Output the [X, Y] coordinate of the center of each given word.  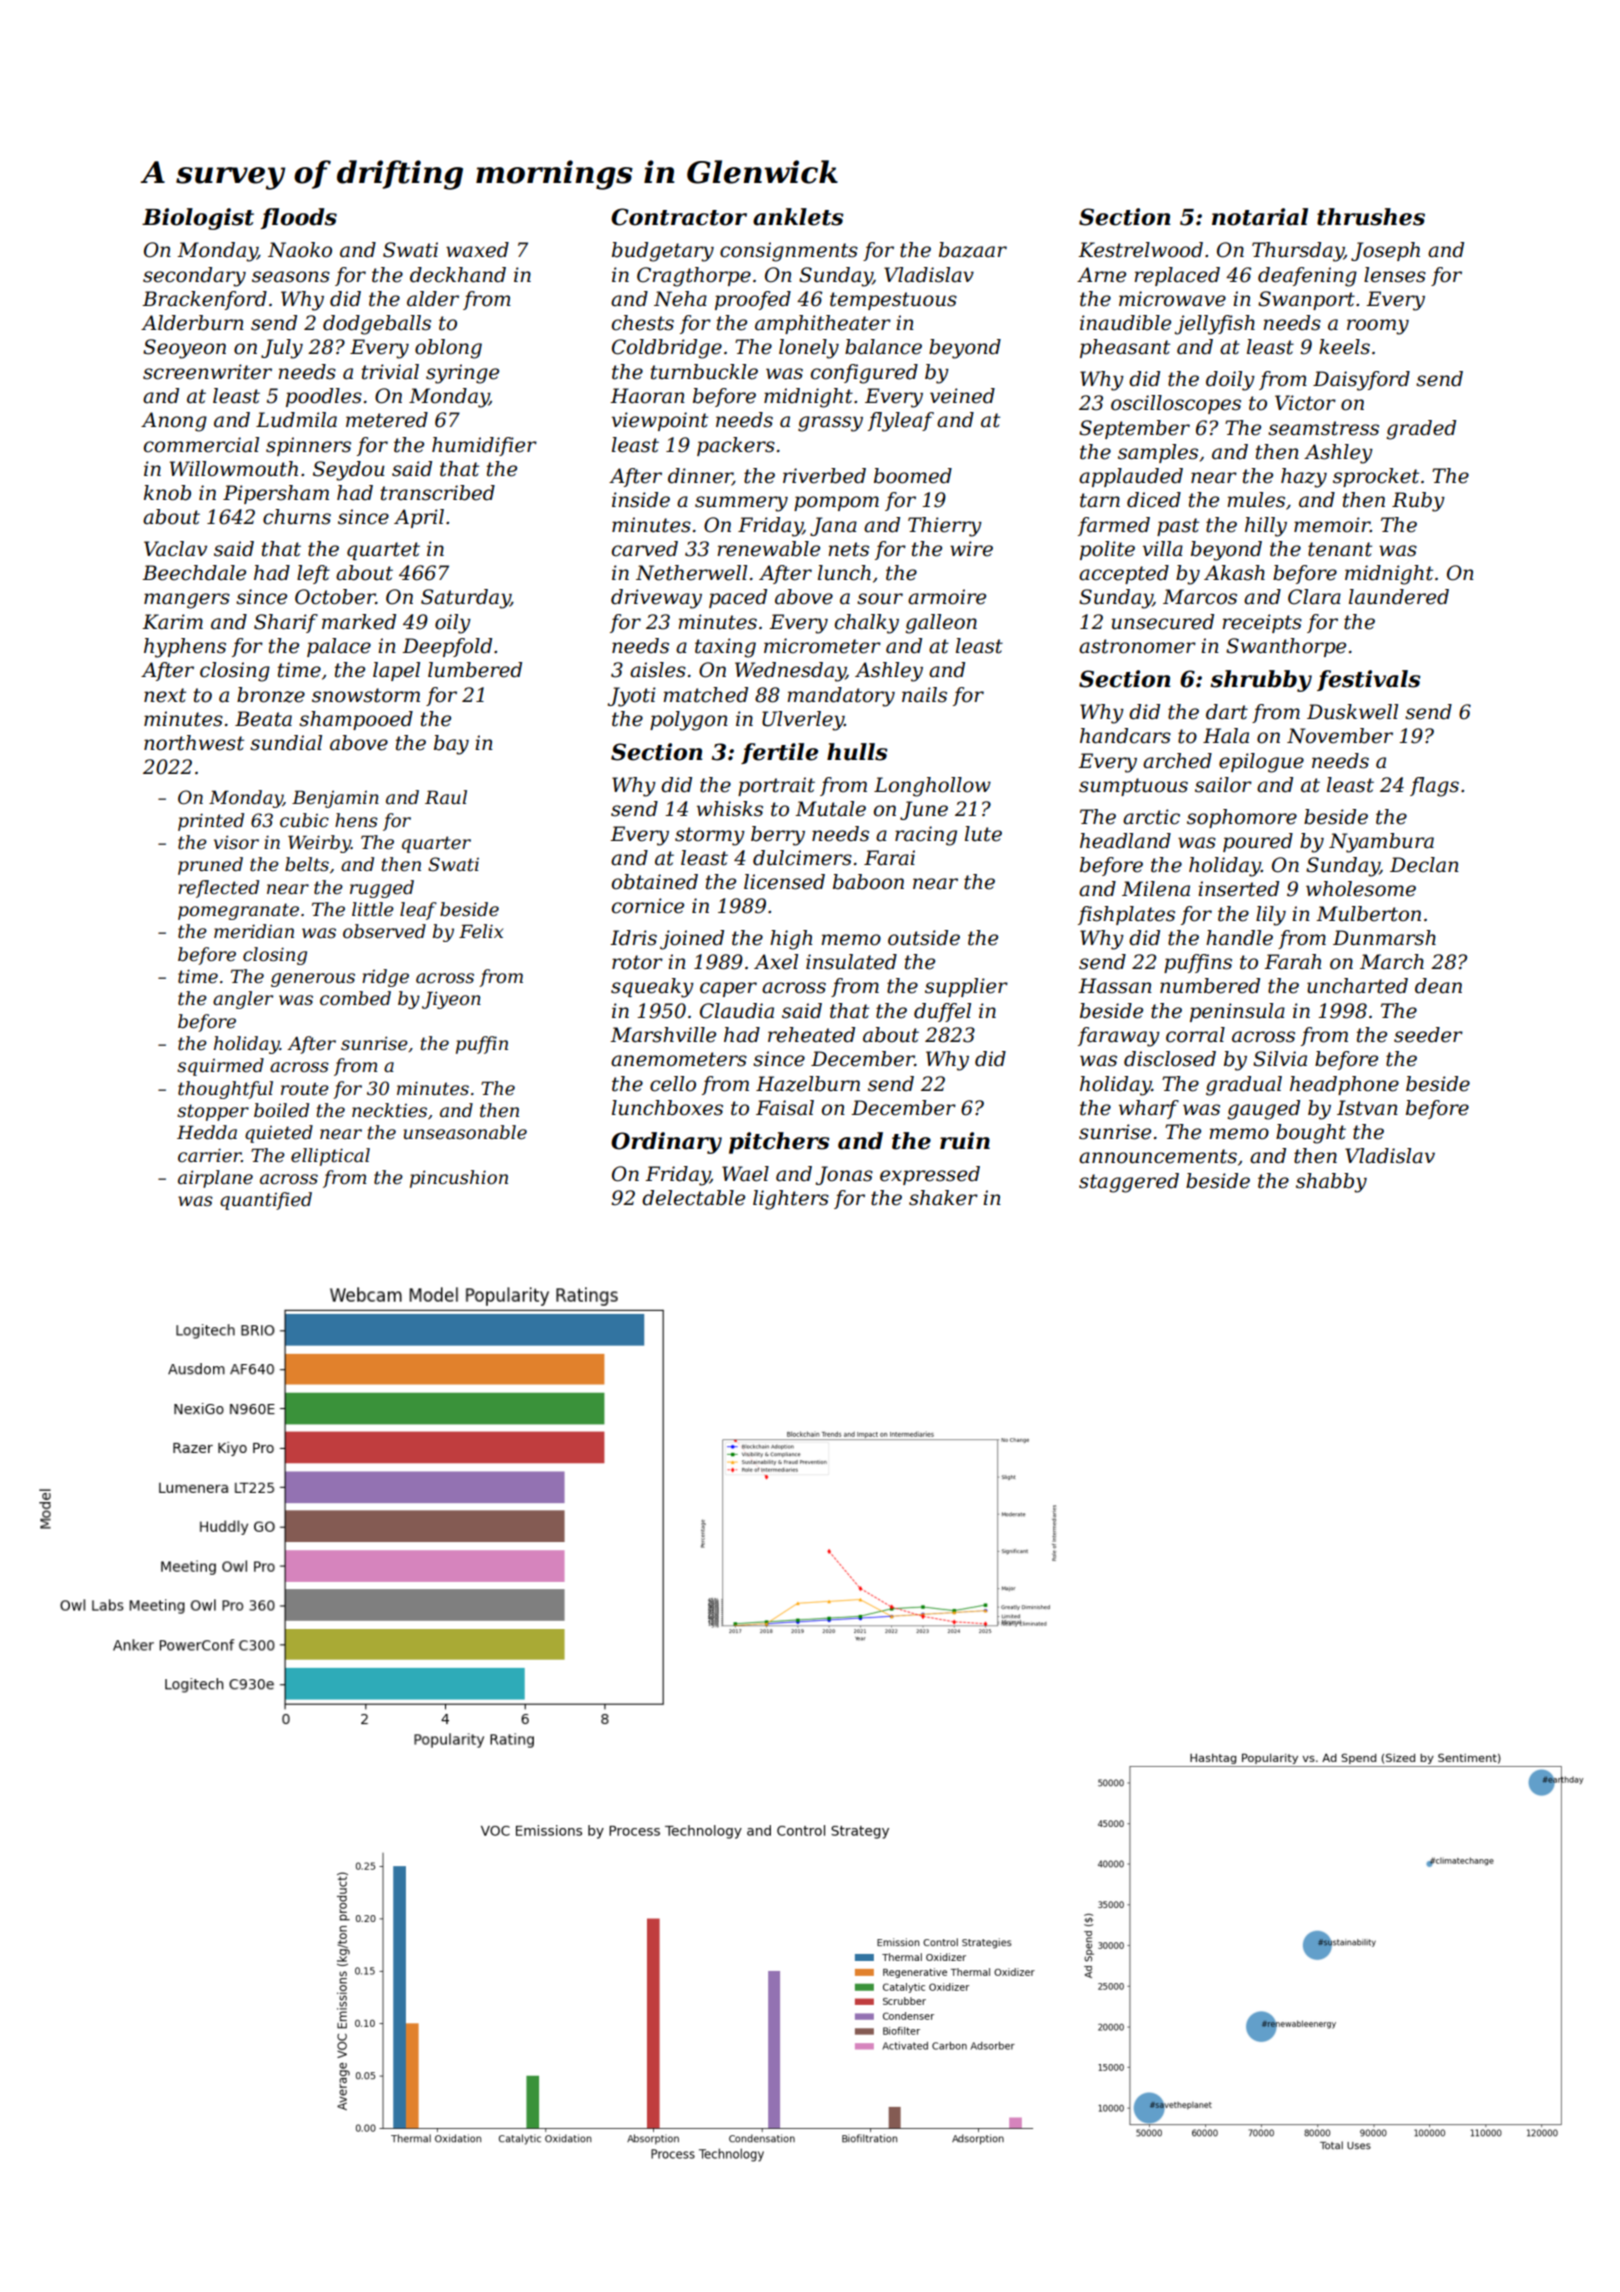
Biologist [198, 219]
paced [738, 598]
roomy [1378, 327]
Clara [1314, 597]
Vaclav [175, 549]
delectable [693, 1198]
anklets [798, 217]
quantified [266, 1201]
